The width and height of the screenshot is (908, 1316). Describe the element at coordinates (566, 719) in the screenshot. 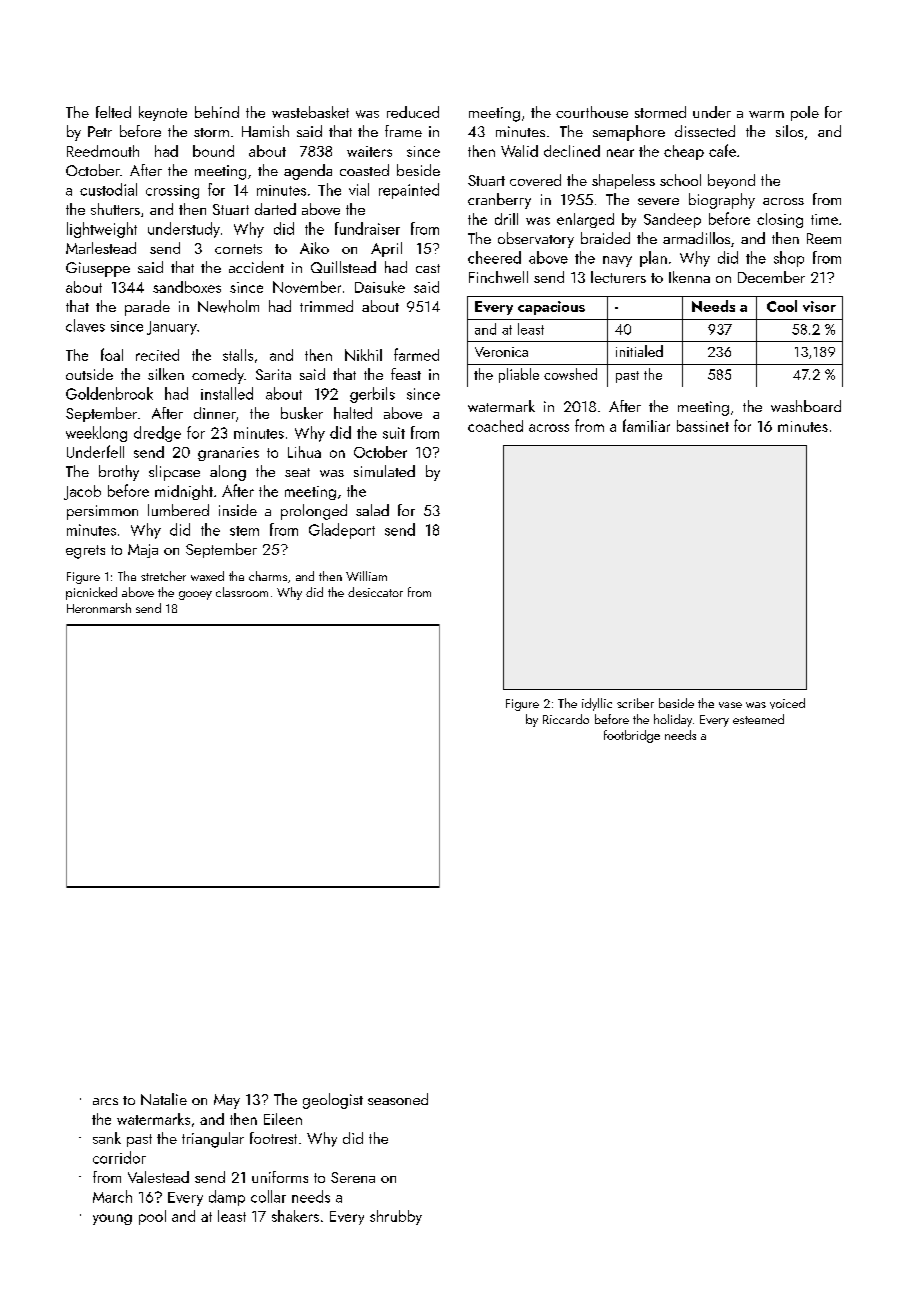

I see `Riccardo` at that location.
